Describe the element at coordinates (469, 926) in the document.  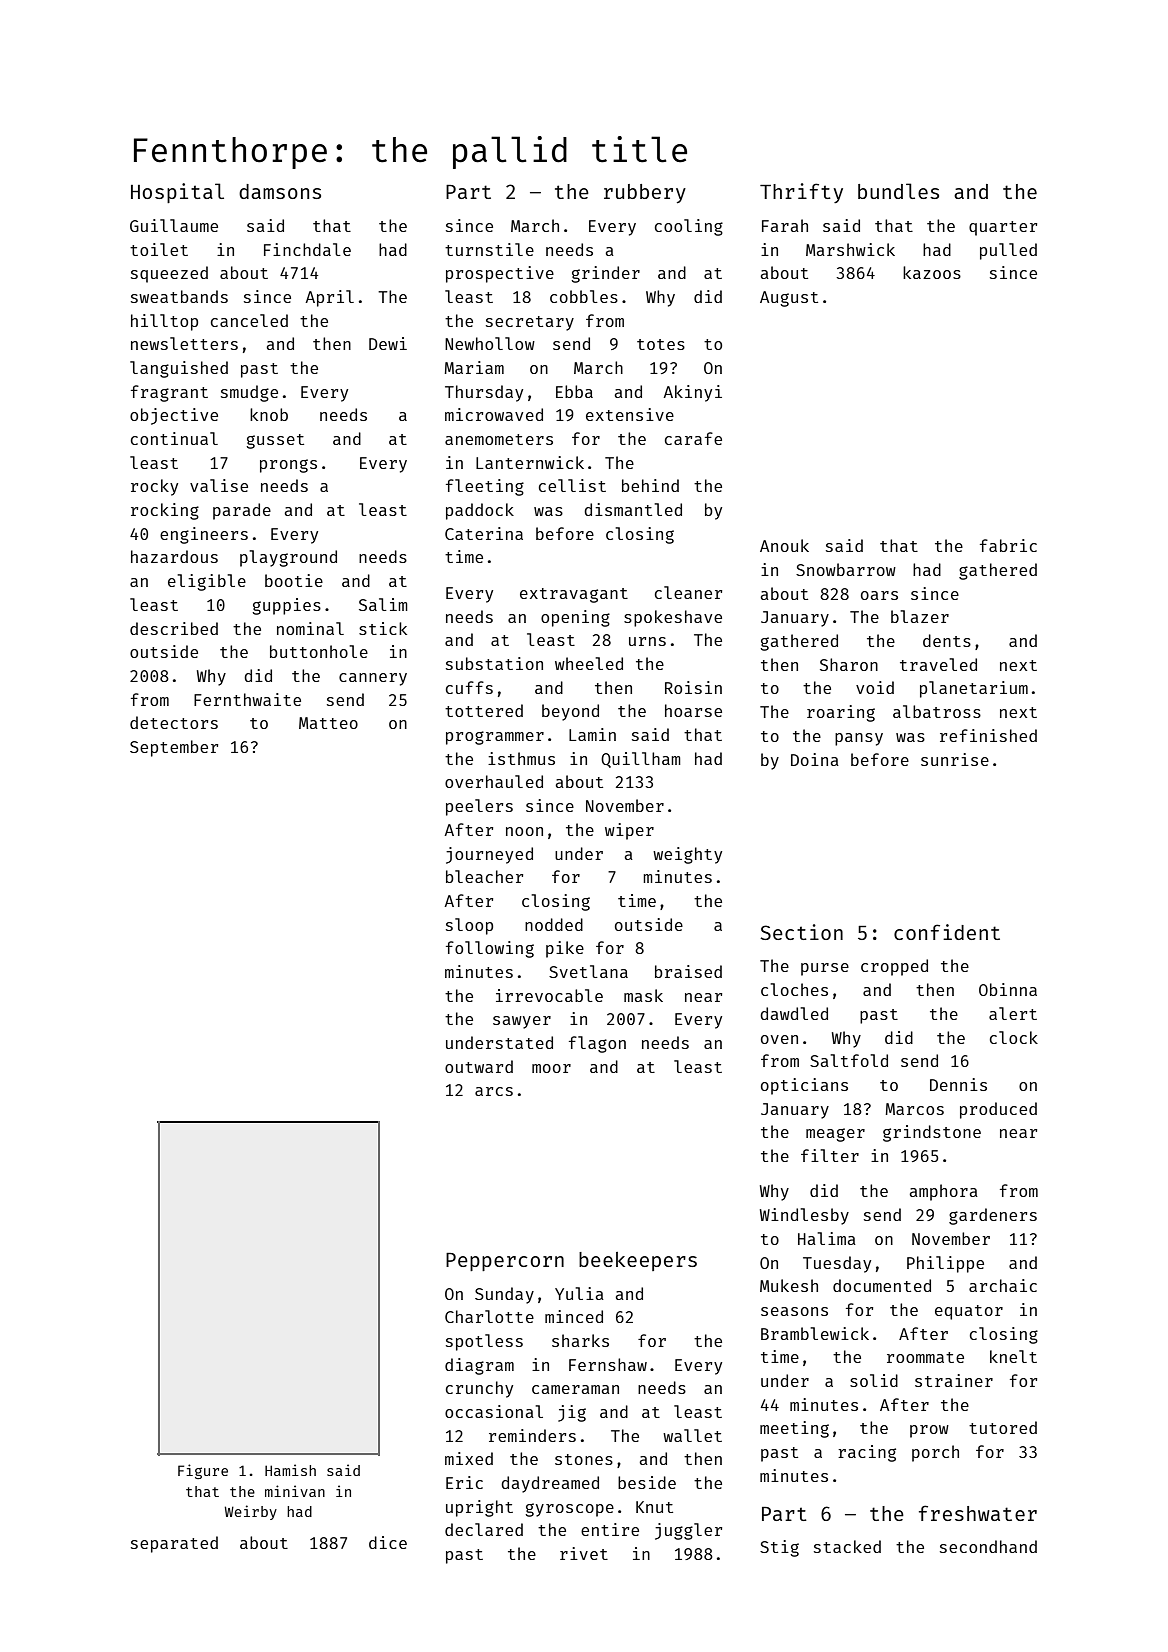
I see `sloop` at that location.
